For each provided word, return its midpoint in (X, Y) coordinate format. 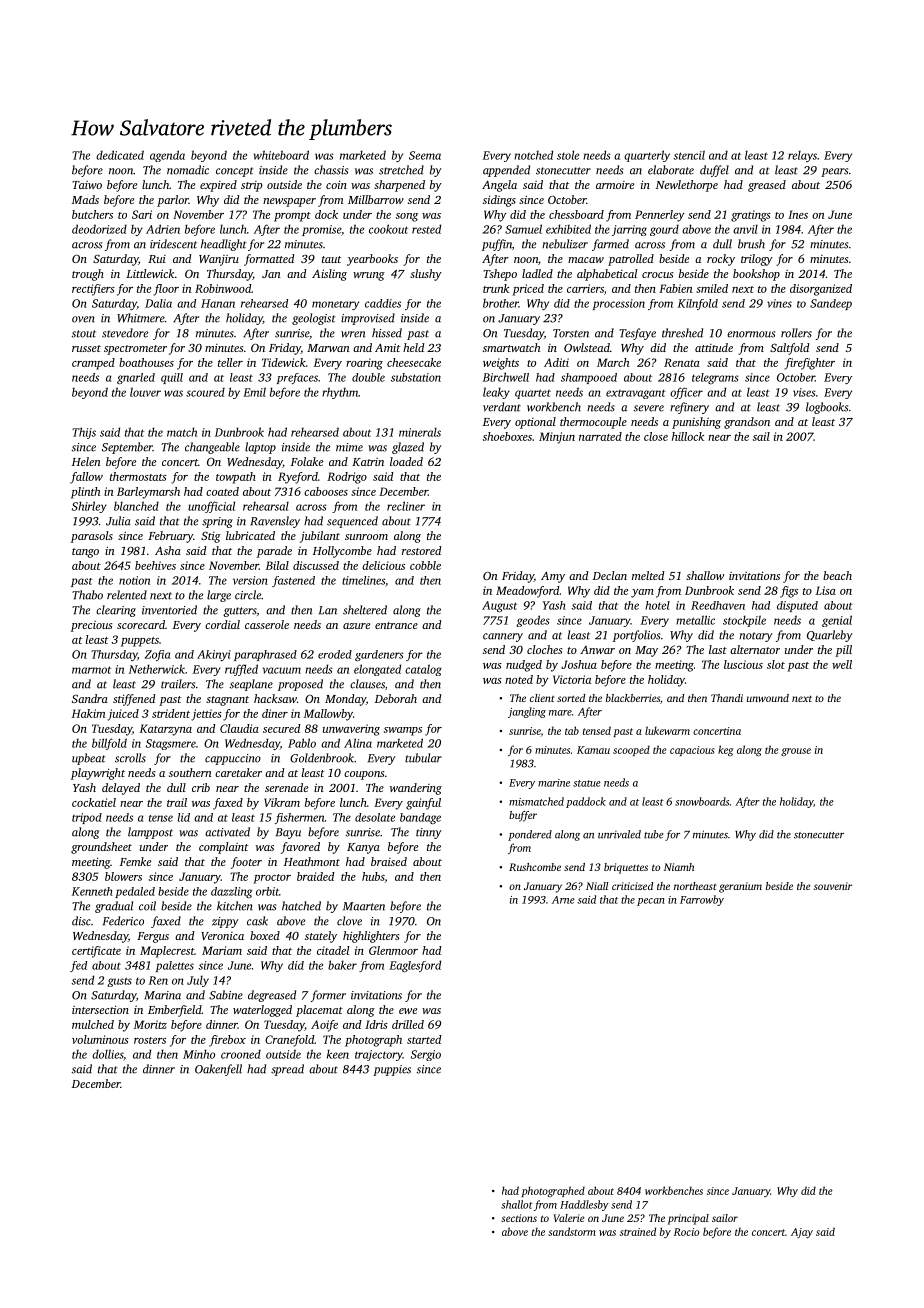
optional (535, 423)
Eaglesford (415, 966)
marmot (91, 670)
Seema (425, 155)
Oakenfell (218, 1070)
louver (145, 392)
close (656, 436)
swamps (403, 731)
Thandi (727, 698)
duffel (714, 171)
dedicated (120, 155)
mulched (93, 1024)
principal (688, 1219)
